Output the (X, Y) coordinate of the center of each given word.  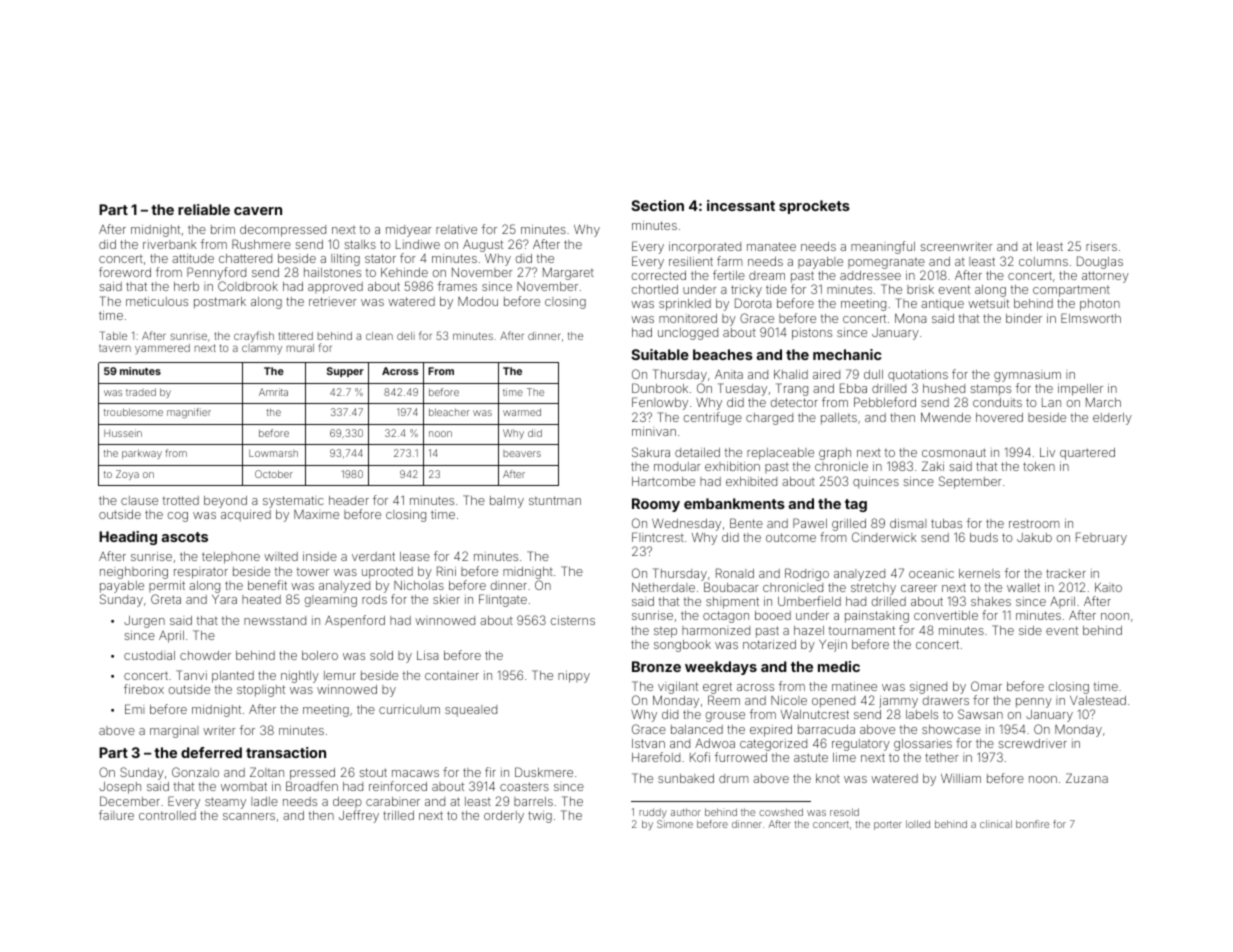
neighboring (134, 573)
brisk (920, 289)
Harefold (656, 757)
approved (335, 288)
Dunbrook (660, 388)
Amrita (273, 392)
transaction (286, 752)
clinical (996, 824)
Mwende (946, 417)
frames (457, 286)
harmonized (716, 630)
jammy (898, 702)
